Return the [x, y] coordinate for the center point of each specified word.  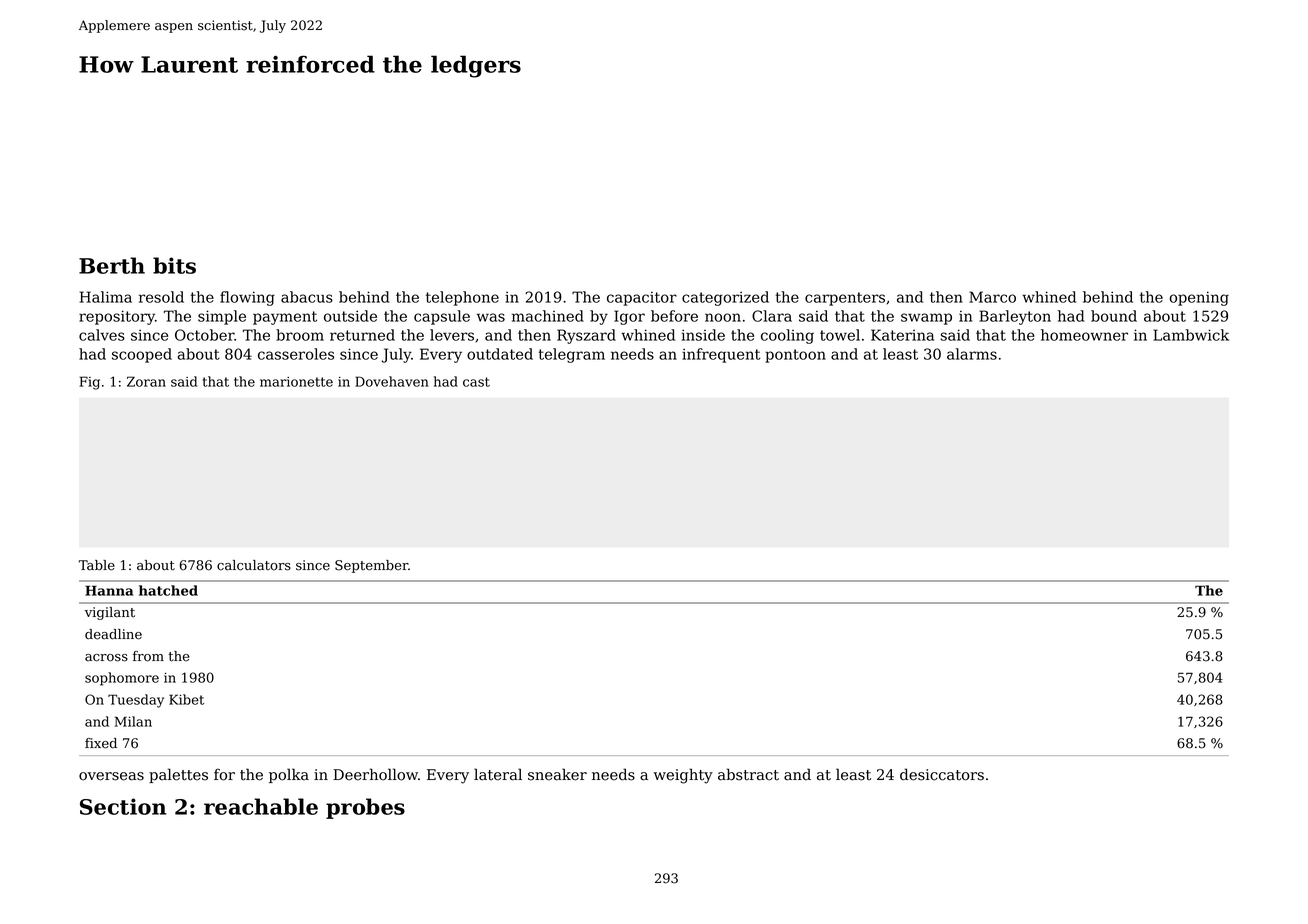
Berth [112, 265]
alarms [972, 354]
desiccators [942, 774]
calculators [254, 565]
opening [1199, 298]
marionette [296, 382]
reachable [261, 806]
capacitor [642, 299]
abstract [748, 774]
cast [476, 382]
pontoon [795, 356]
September [371, 566]
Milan [133, 721]
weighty [683, 776]
